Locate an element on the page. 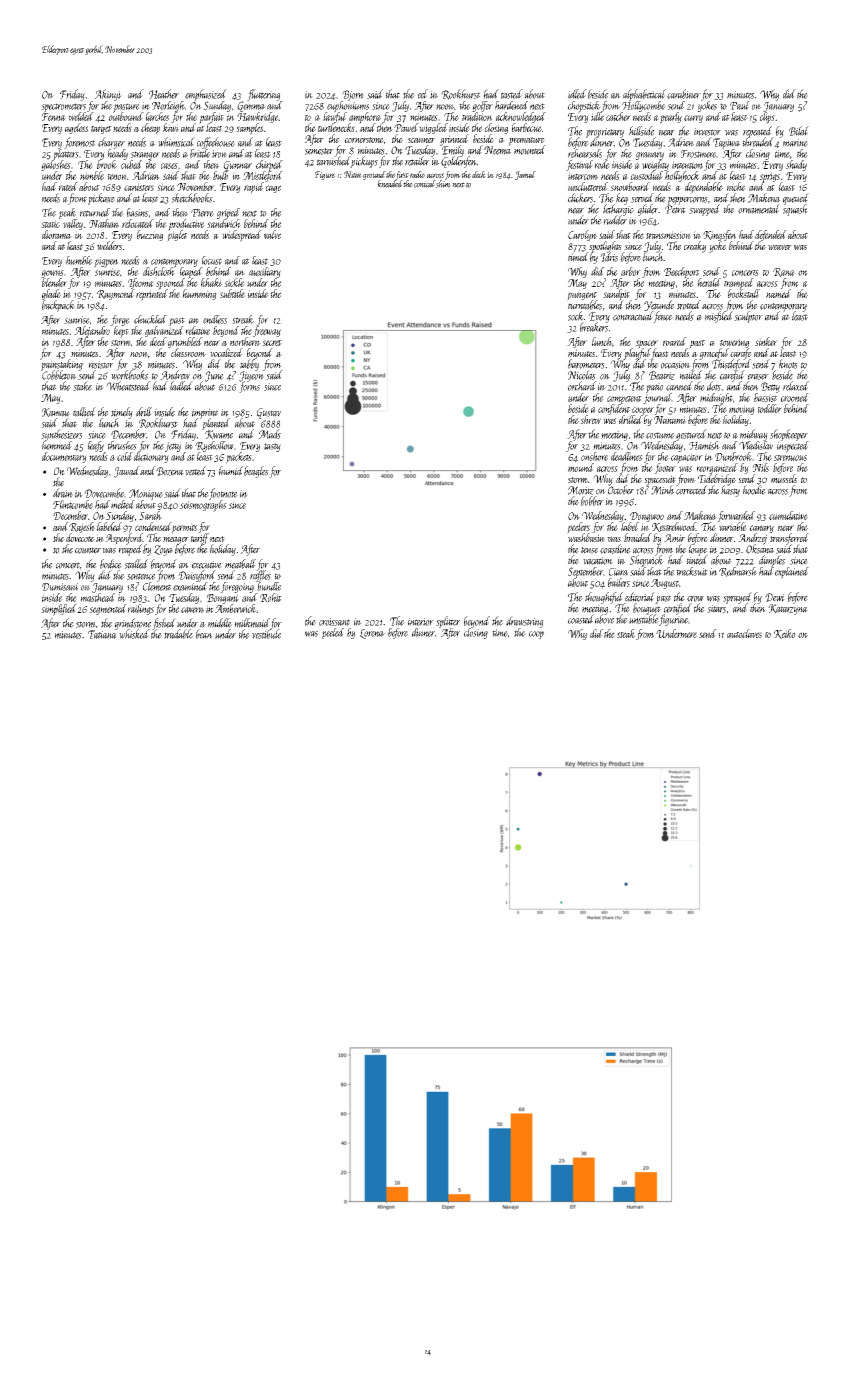 This page has width=849, height=1400. larches is located at coordinates (157, 116).
